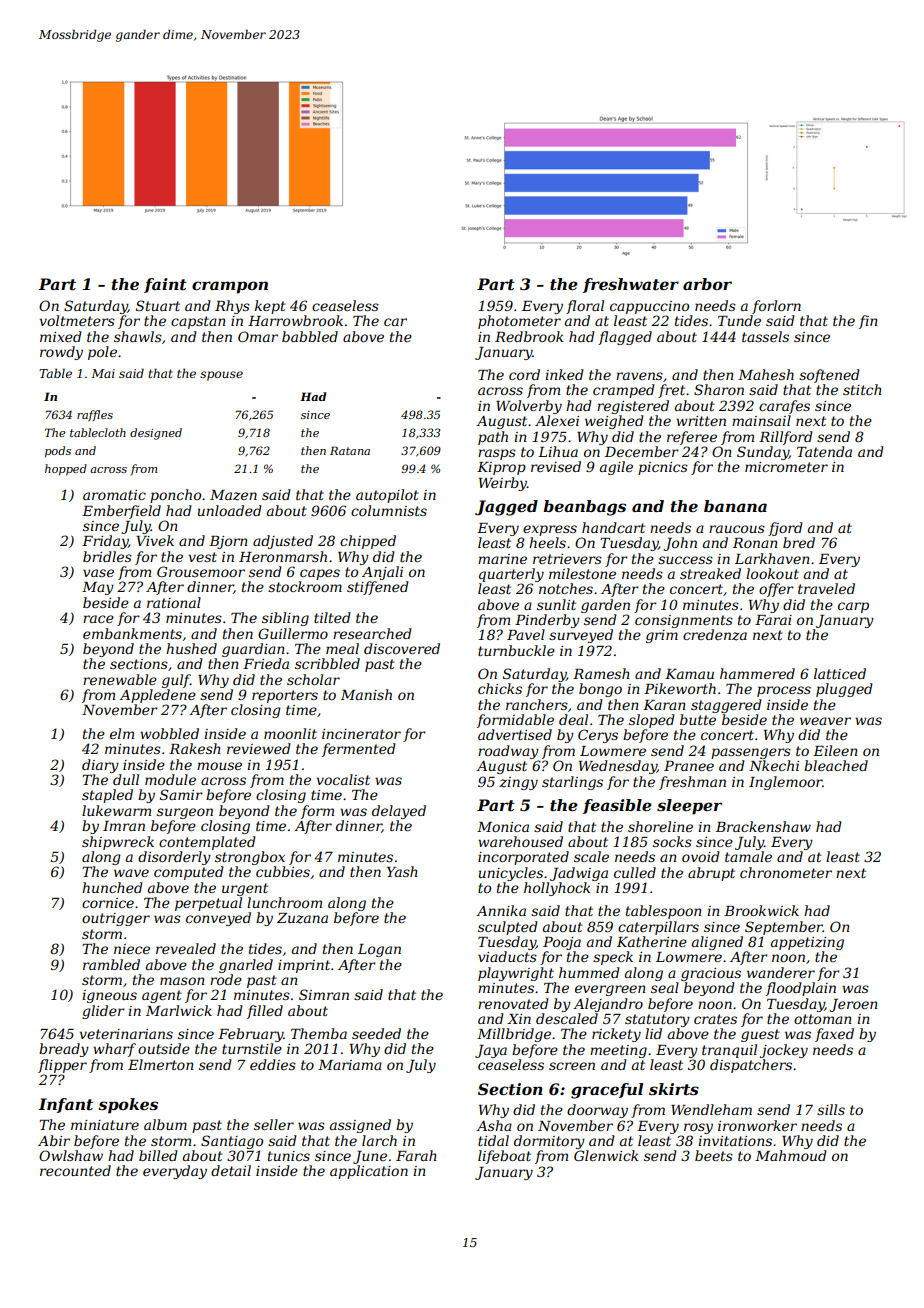 The height and width of the screenshot is (1308, 924). Describe the element at coordinates (585, 307) in the screenshot. I see `floral` at that location.
